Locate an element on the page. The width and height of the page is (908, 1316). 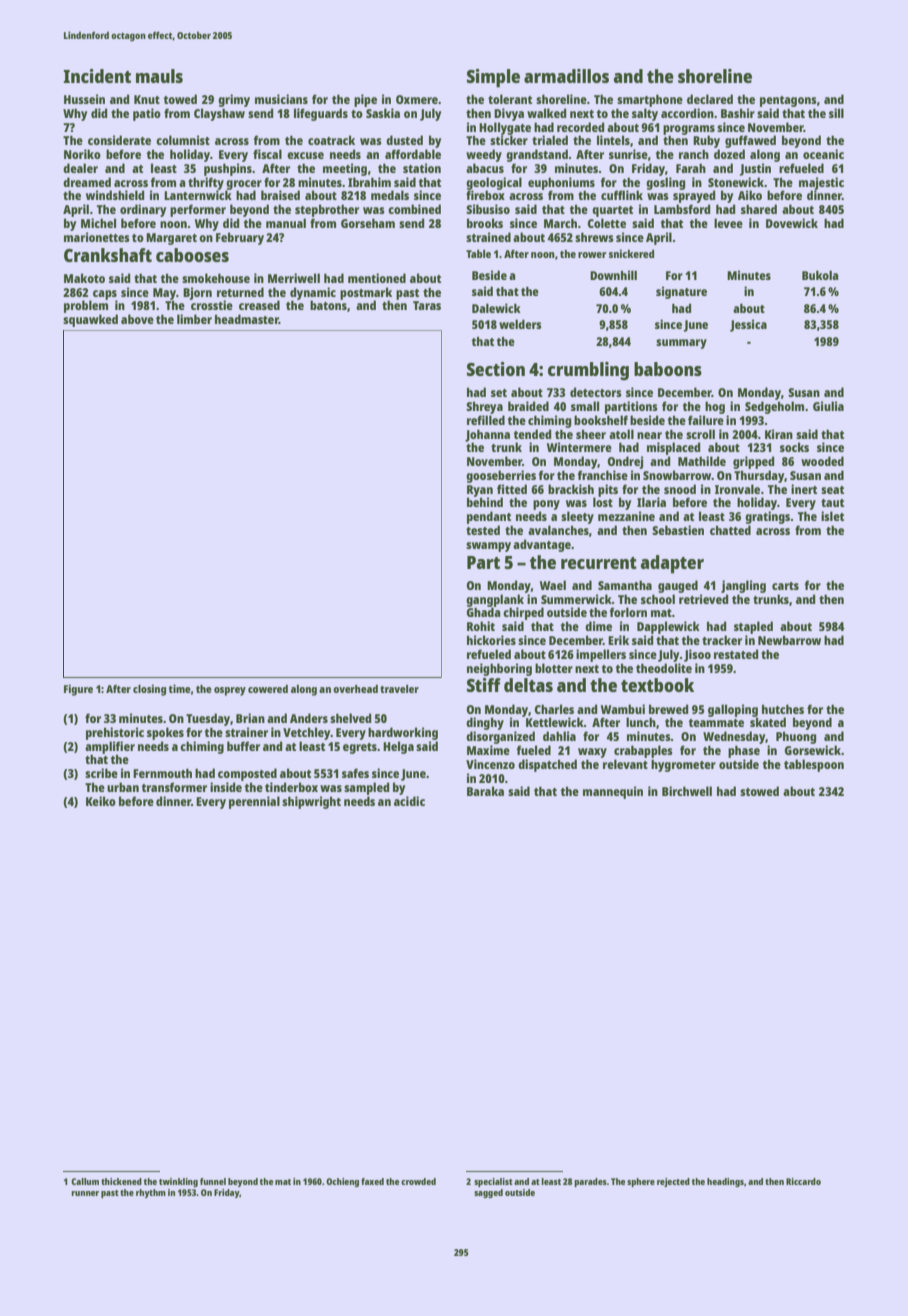
combined is located at coordinates (414, 209).
